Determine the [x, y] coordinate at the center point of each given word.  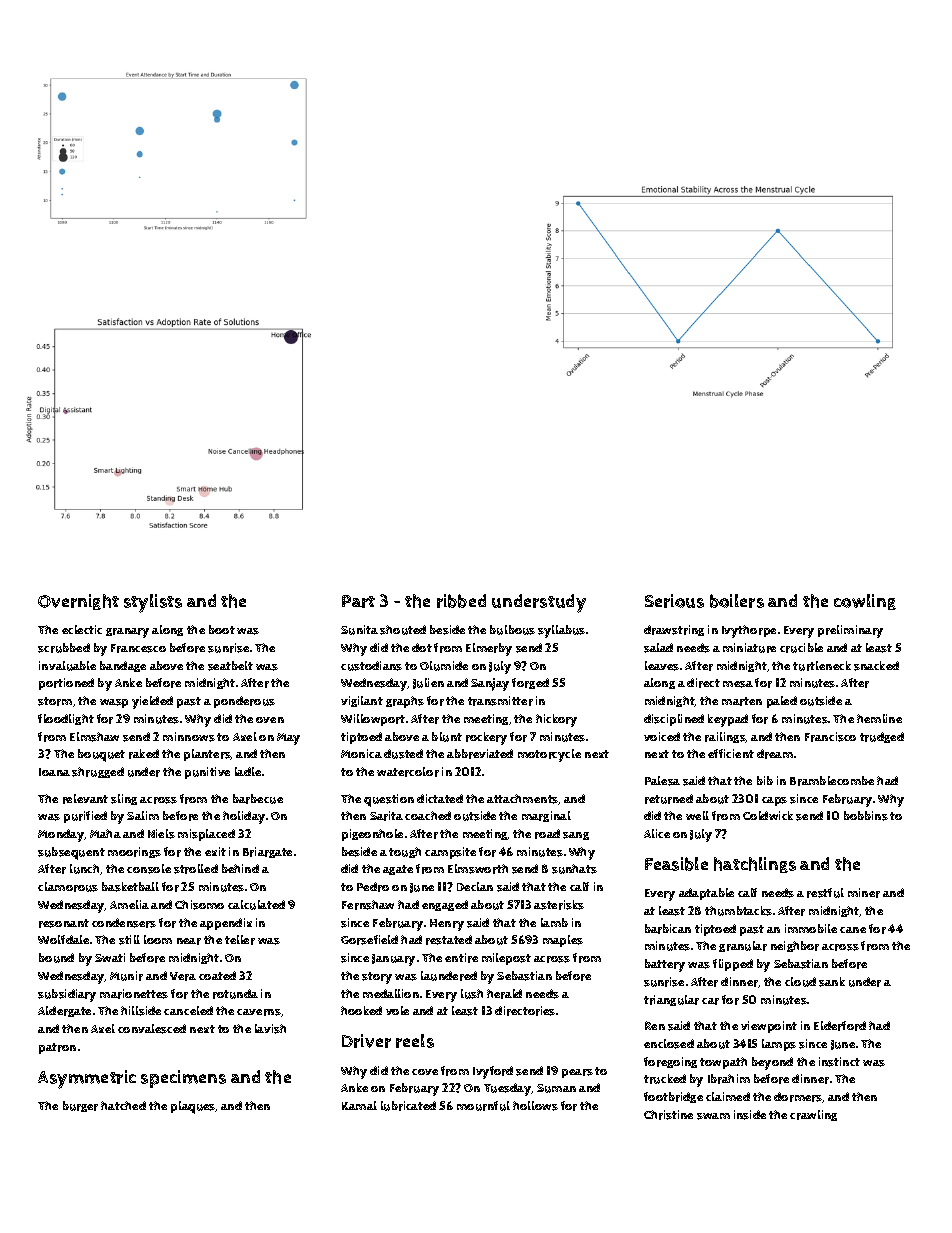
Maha [105, 833]
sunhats [574, 869]
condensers [124, 923]
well [697, 815]
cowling [865, 602]
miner [864, 893]
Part [358, 601]
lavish [270, 1029]
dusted [403, 754]
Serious [674, 601]
